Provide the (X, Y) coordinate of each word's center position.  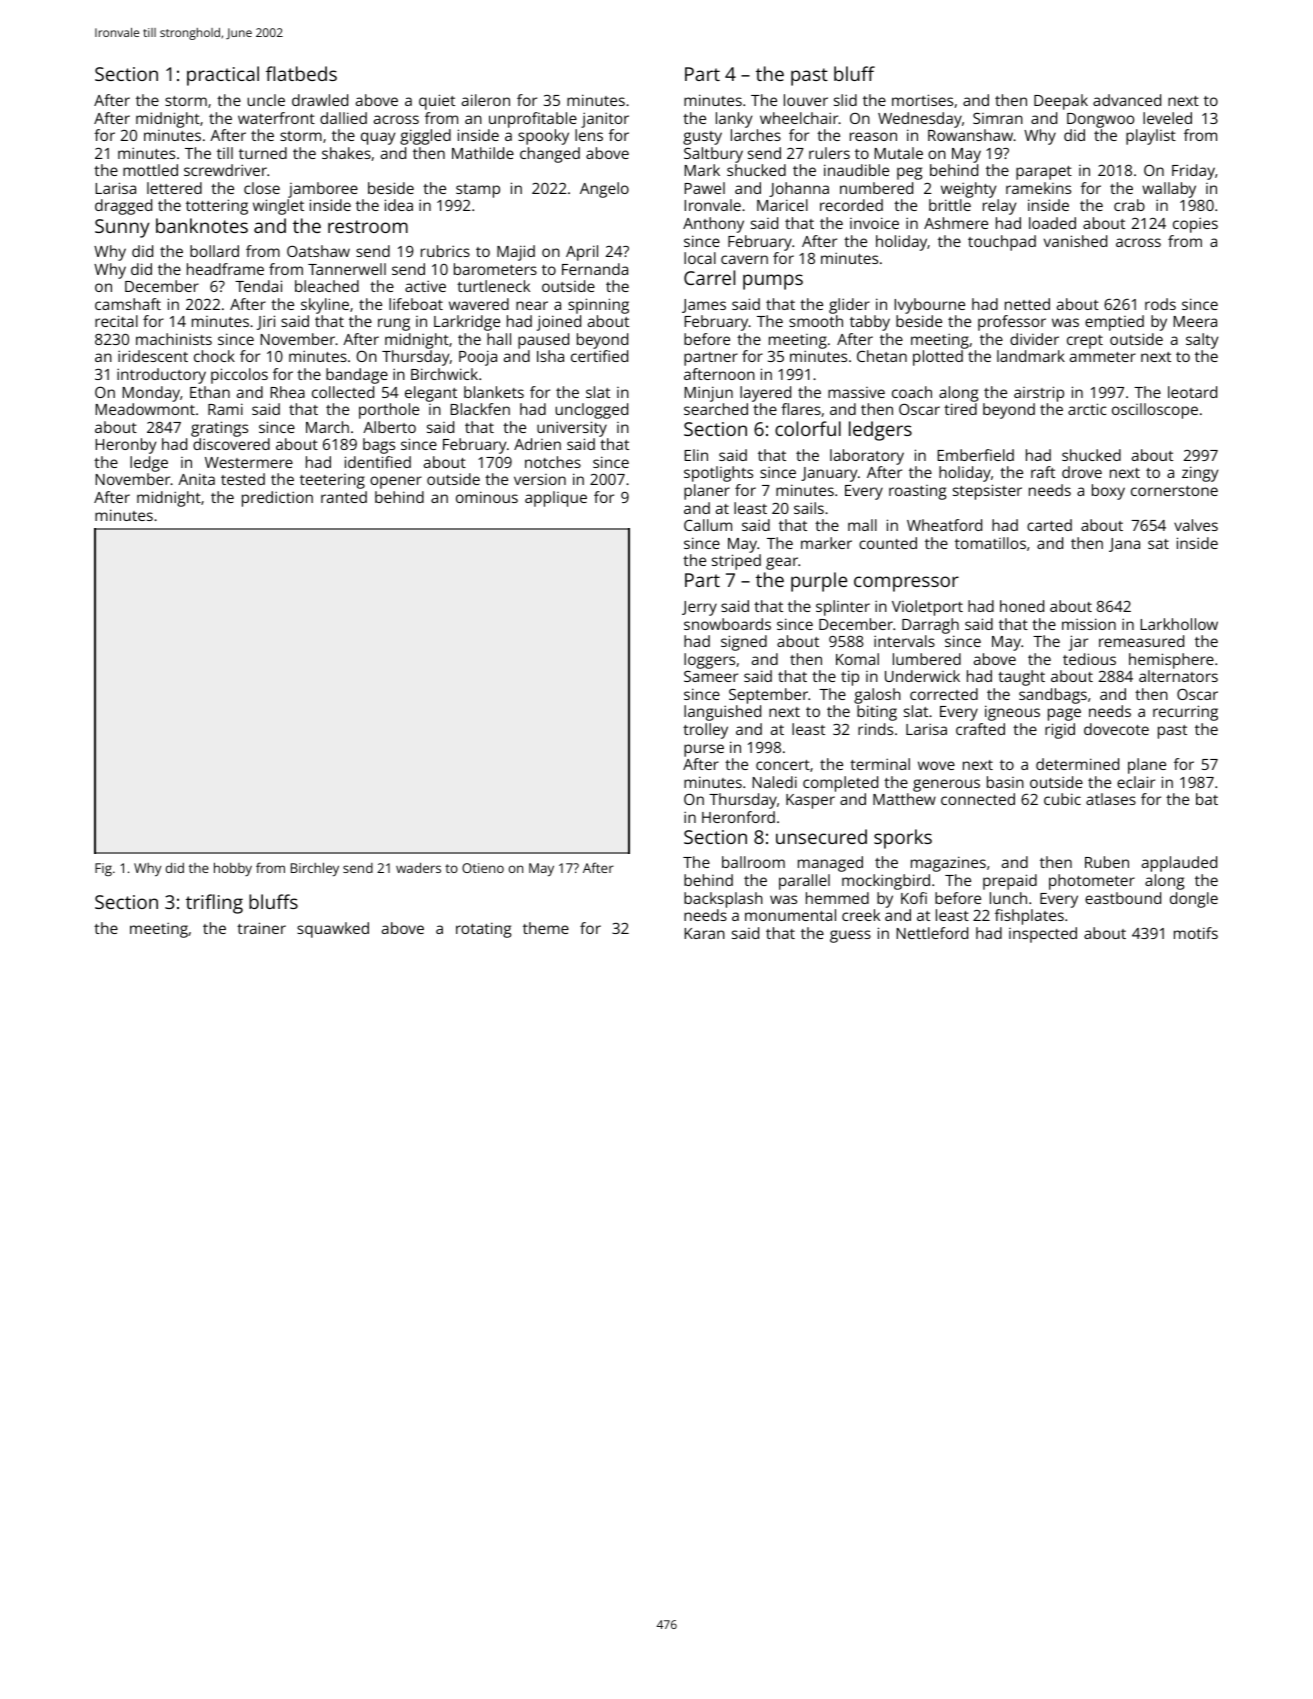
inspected (1043, 935)
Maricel (782, 205)
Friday (1193, 172)
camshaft (128, 304)
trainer (261, 928)
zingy (1200, 474)
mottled (150, 170)
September (768, 696)
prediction (277, 499)
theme (546, 928)
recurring (1185, 713)
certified (599, 356)
